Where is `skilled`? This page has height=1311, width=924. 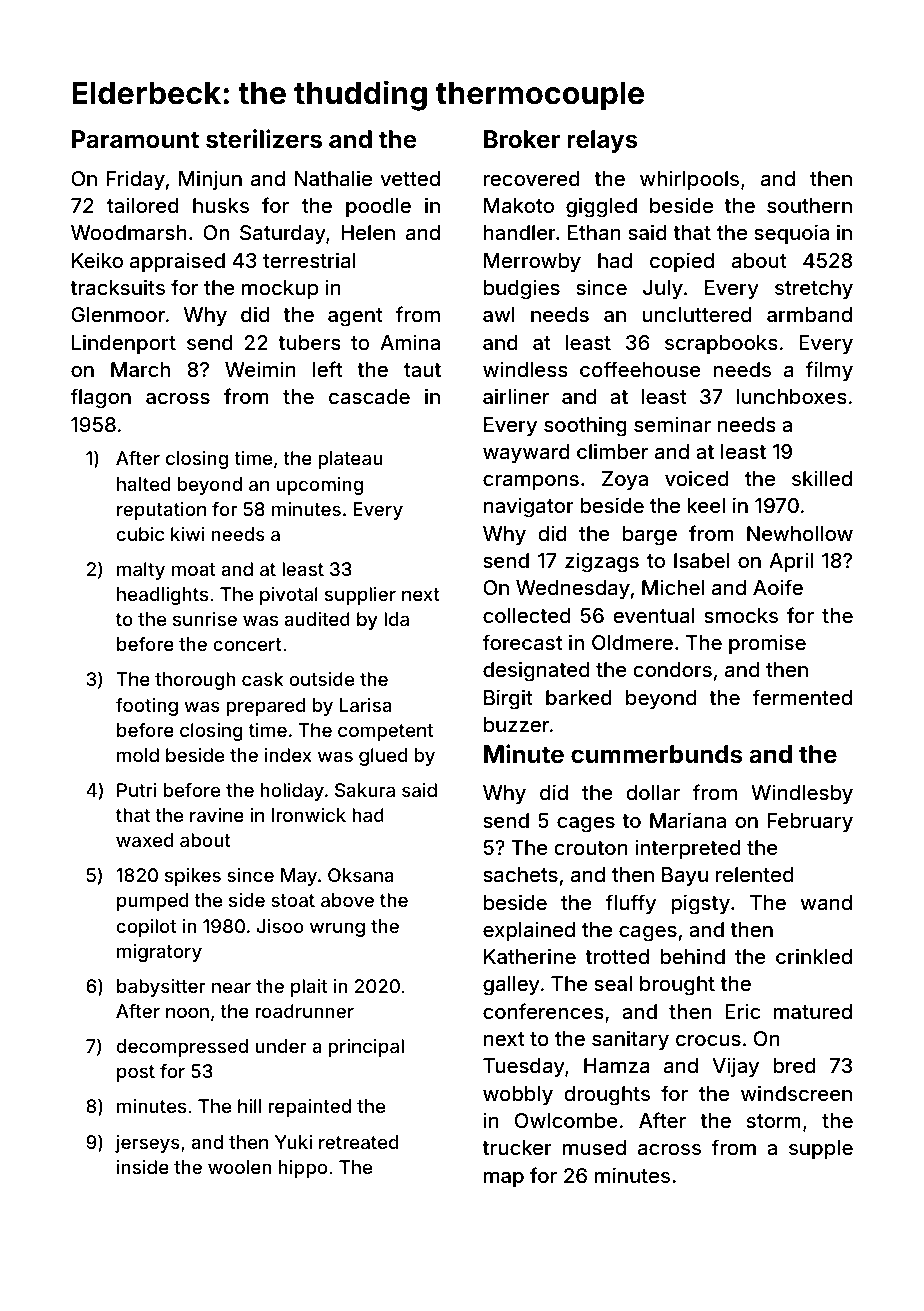 skilled is located at coordinates (822, 478).
